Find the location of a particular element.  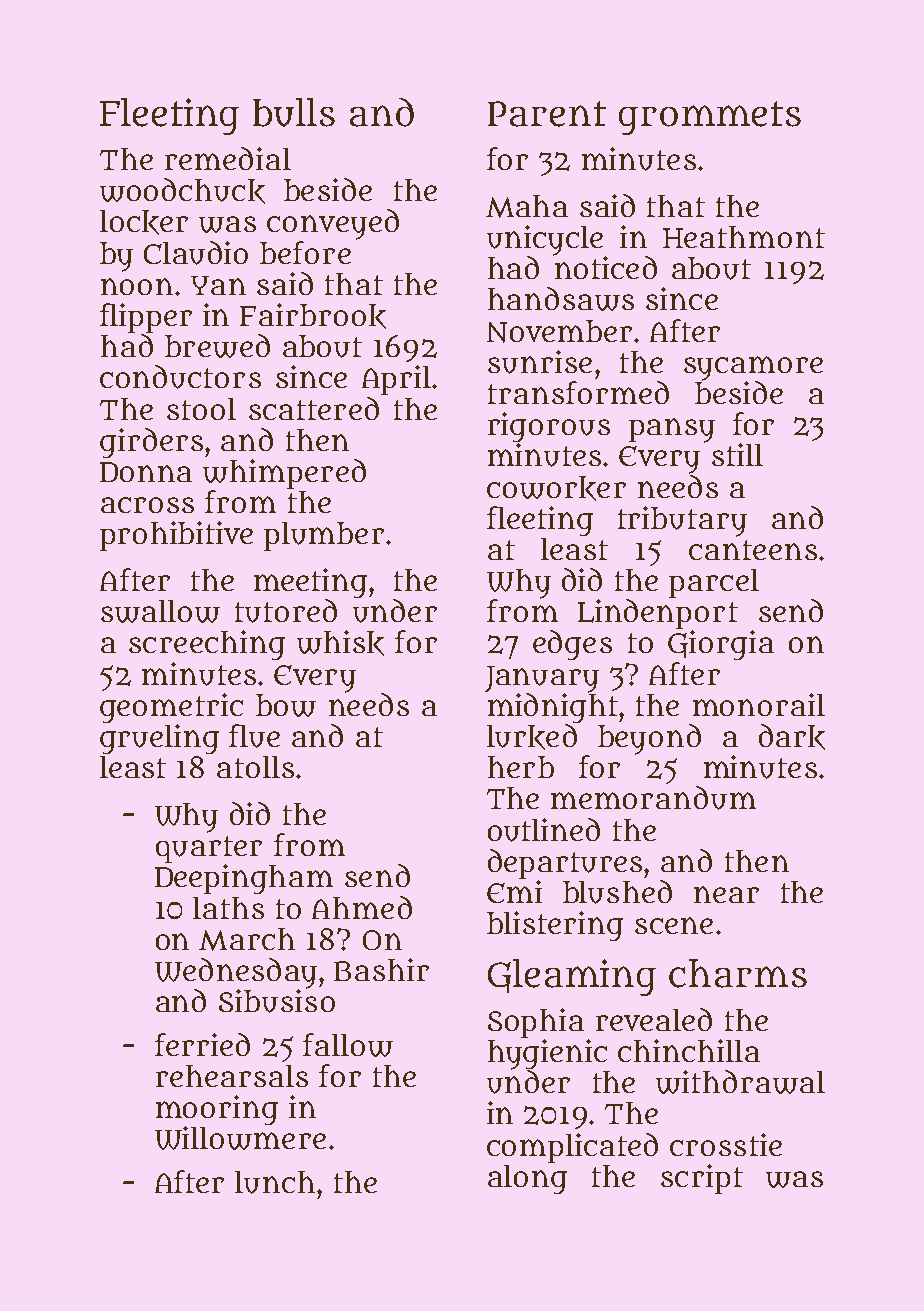

whimpered is located at coordinates (284, 474).
